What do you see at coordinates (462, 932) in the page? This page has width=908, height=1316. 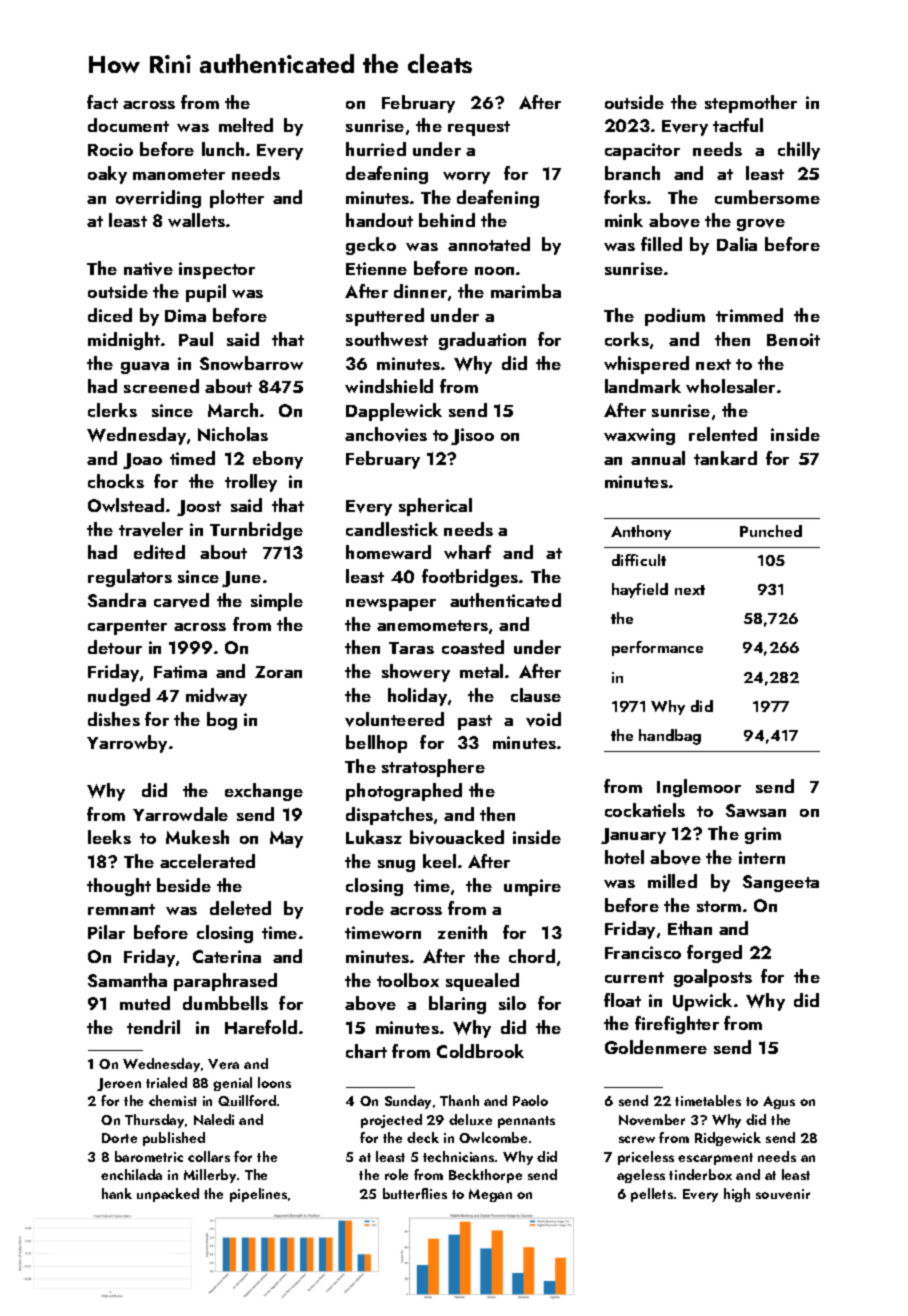 I see `zenith` at bounding box center [462, 932].
